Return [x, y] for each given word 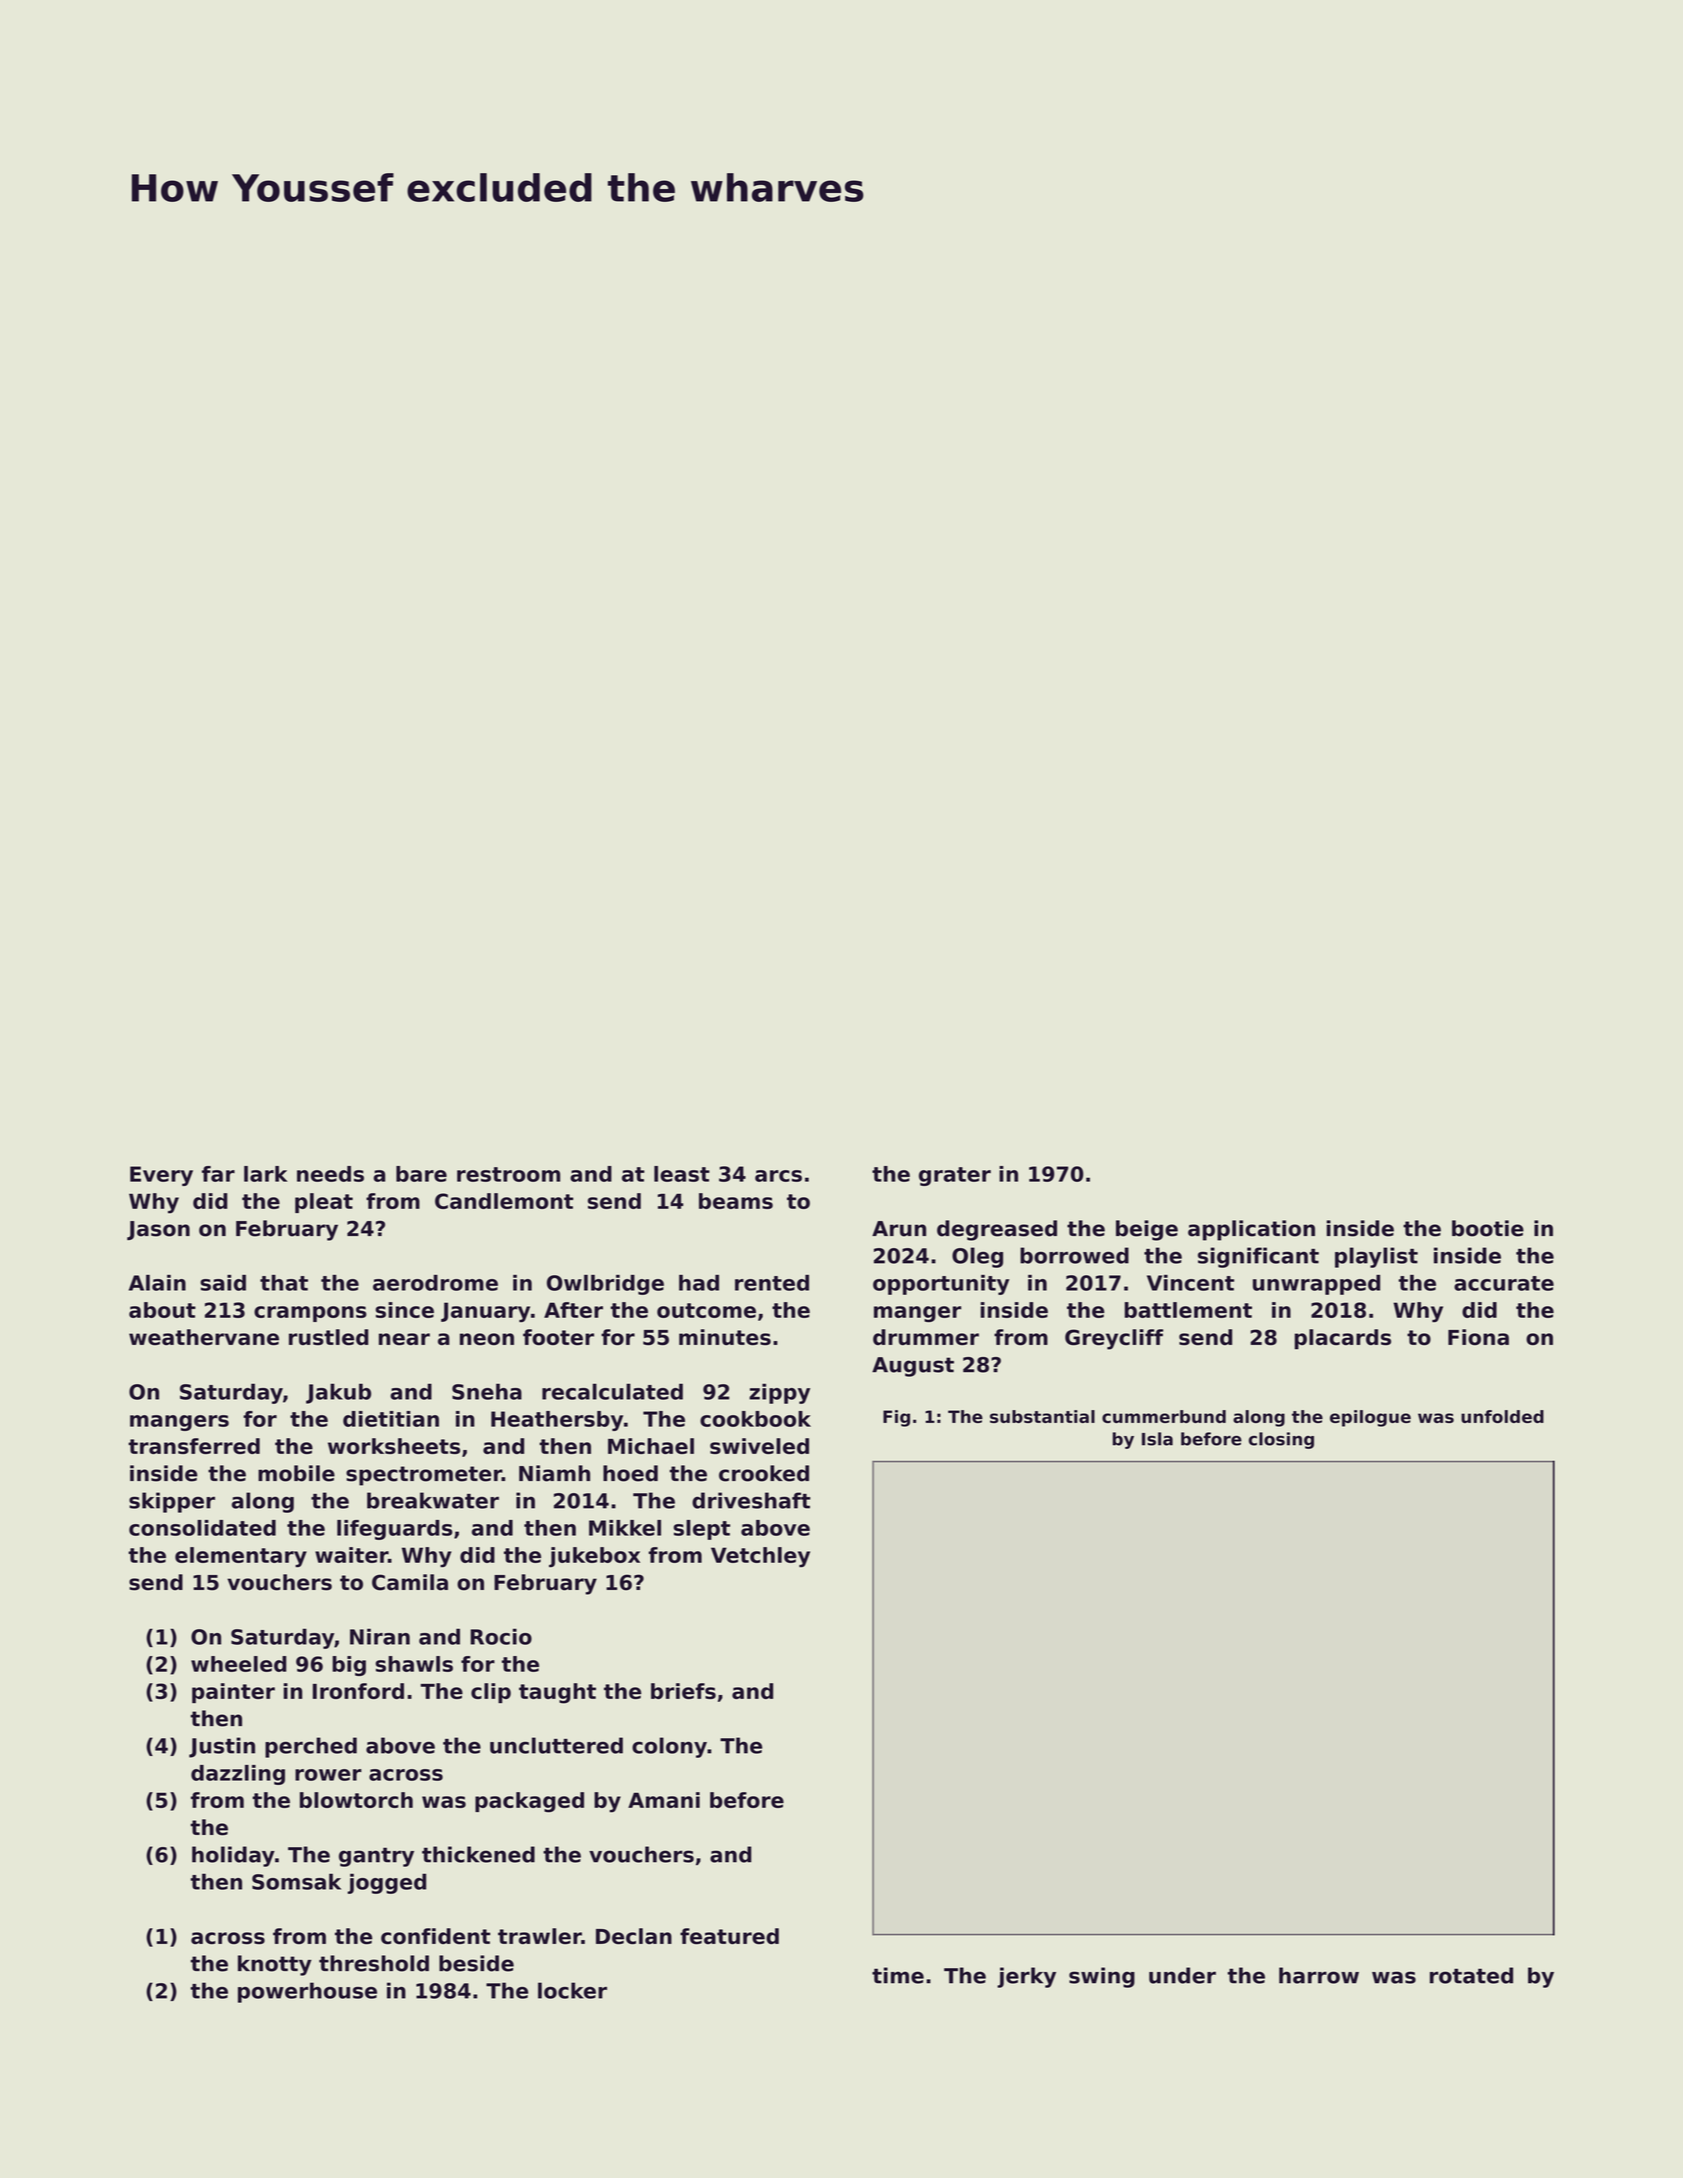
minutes [725, 1337]
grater [955, 1176]
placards [1343, 1339]
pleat [324, 1203]
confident [435, 1936]
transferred [194, 1446]
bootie [1488, 1228]
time [898, 1975]
